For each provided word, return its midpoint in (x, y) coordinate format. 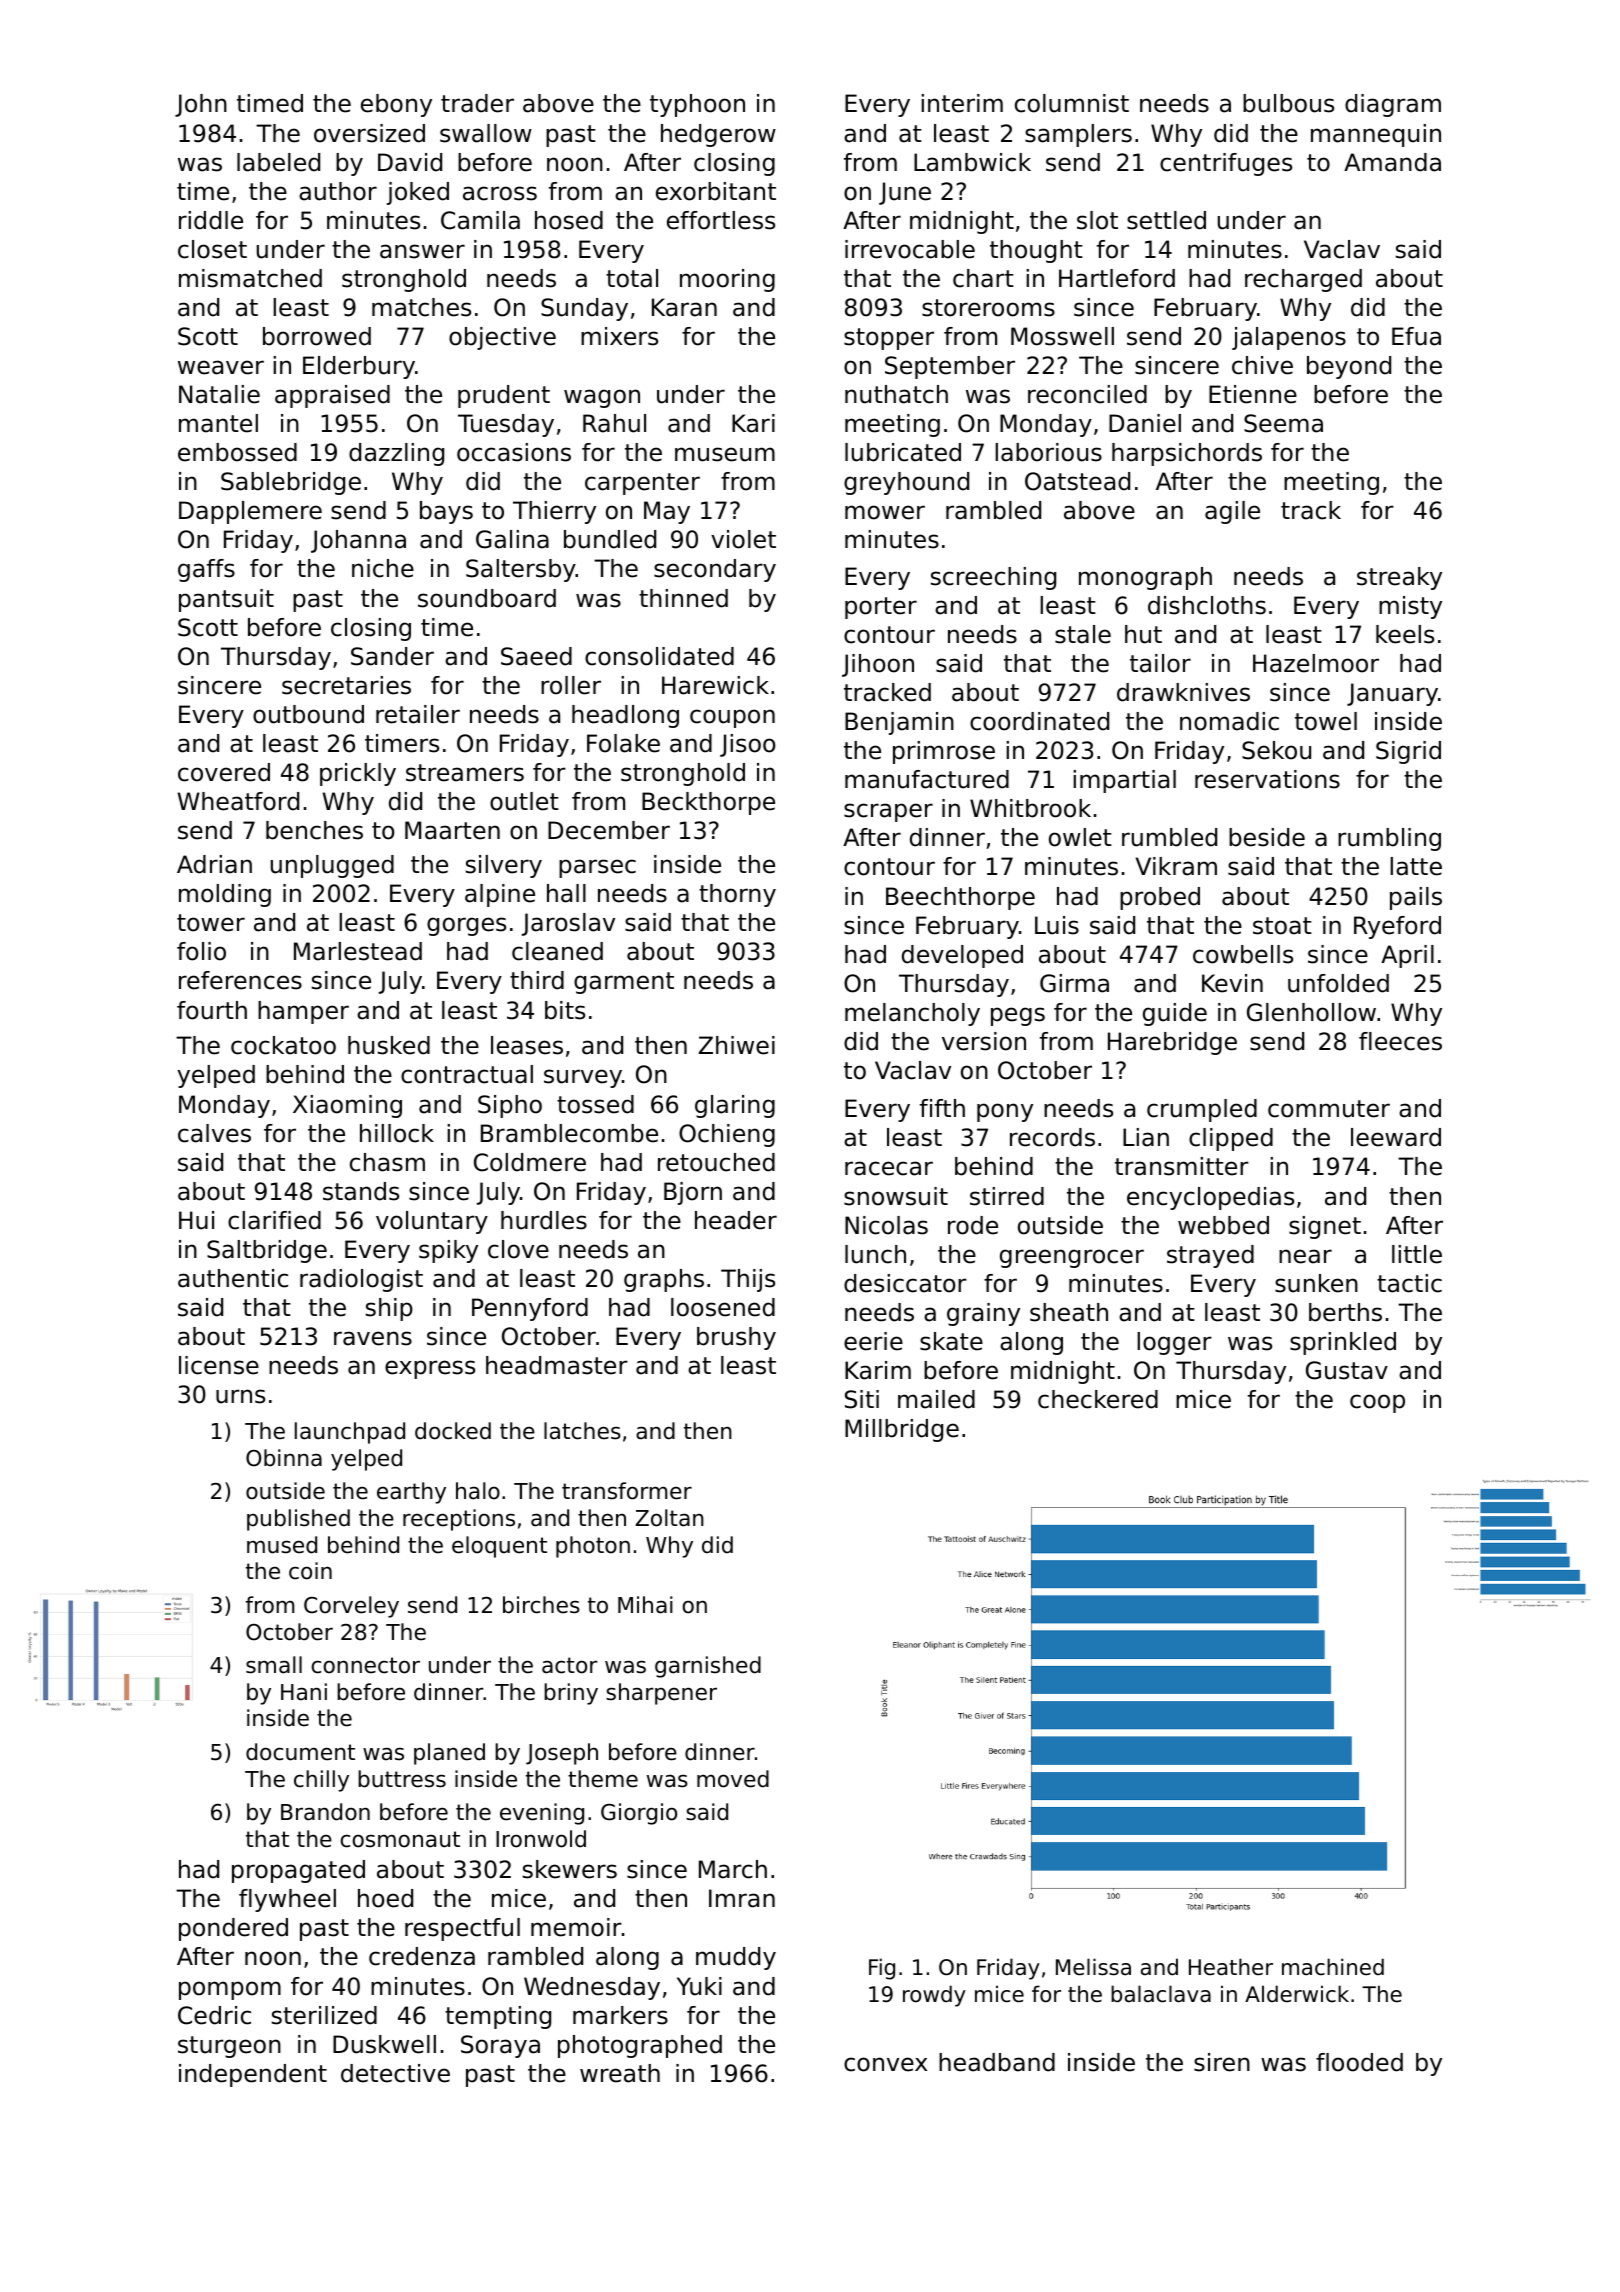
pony (1005, 1112)
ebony (396, 105)
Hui (196, 1220)
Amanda (1392, 162)
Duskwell (384, 2044)
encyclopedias (1210, 1198)
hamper (303, 1012)
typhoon (697, 105)
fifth (942, 1108)
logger (1174, 1343)
